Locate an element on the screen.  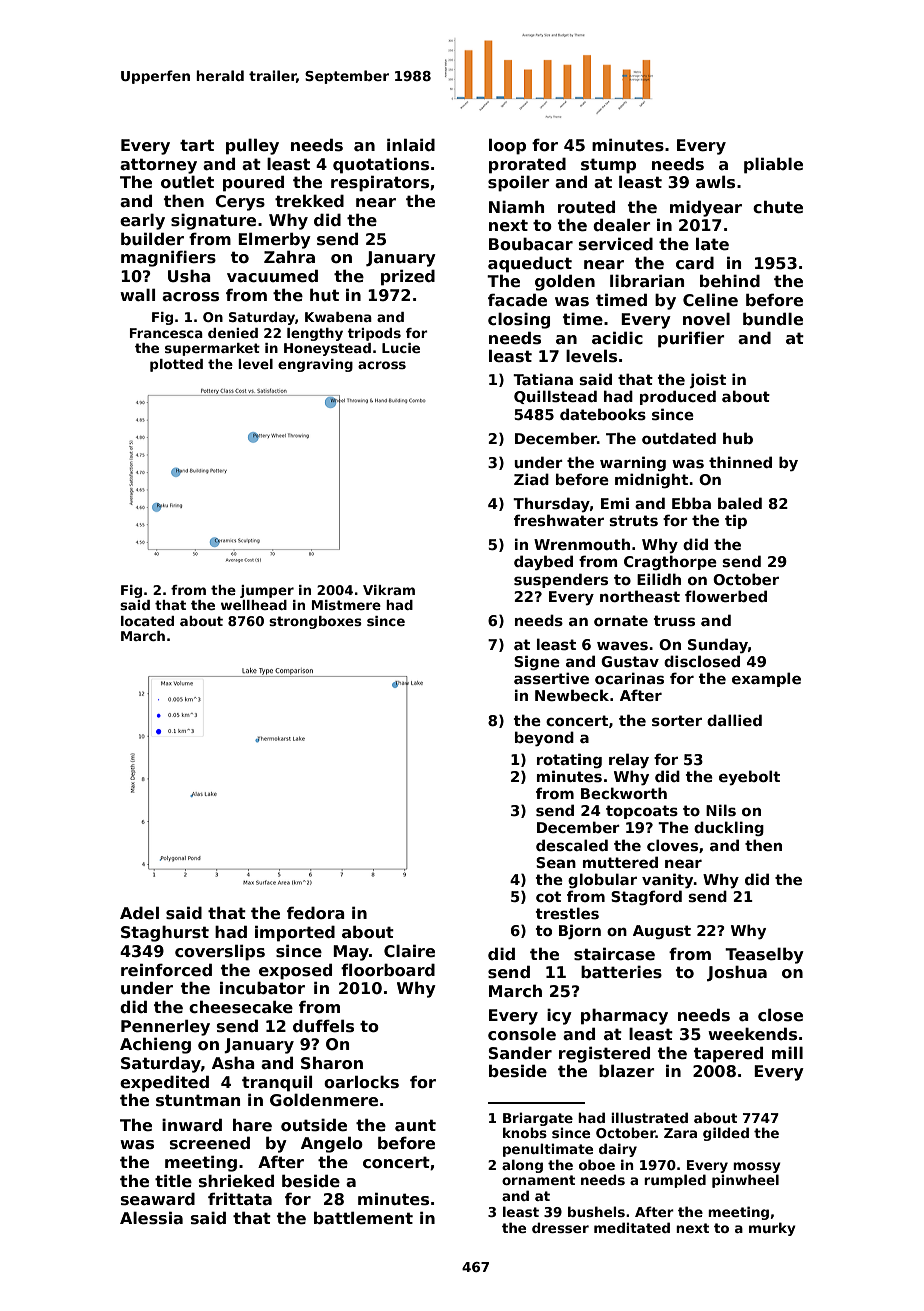
tart is located at coordinates (197, 145).
